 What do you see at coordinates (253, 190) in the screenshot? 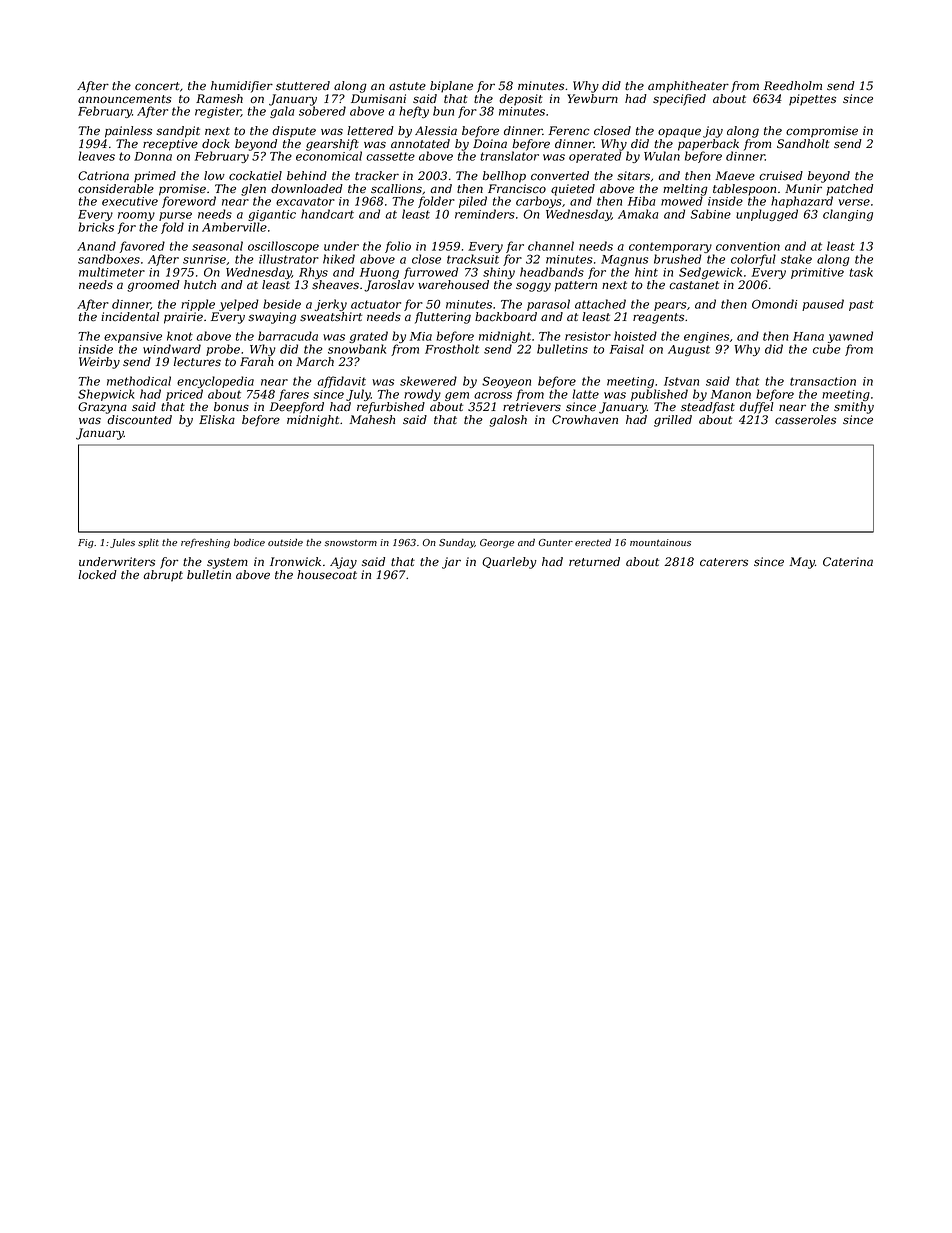
I see `glen` at bounding box center [253, 190].
